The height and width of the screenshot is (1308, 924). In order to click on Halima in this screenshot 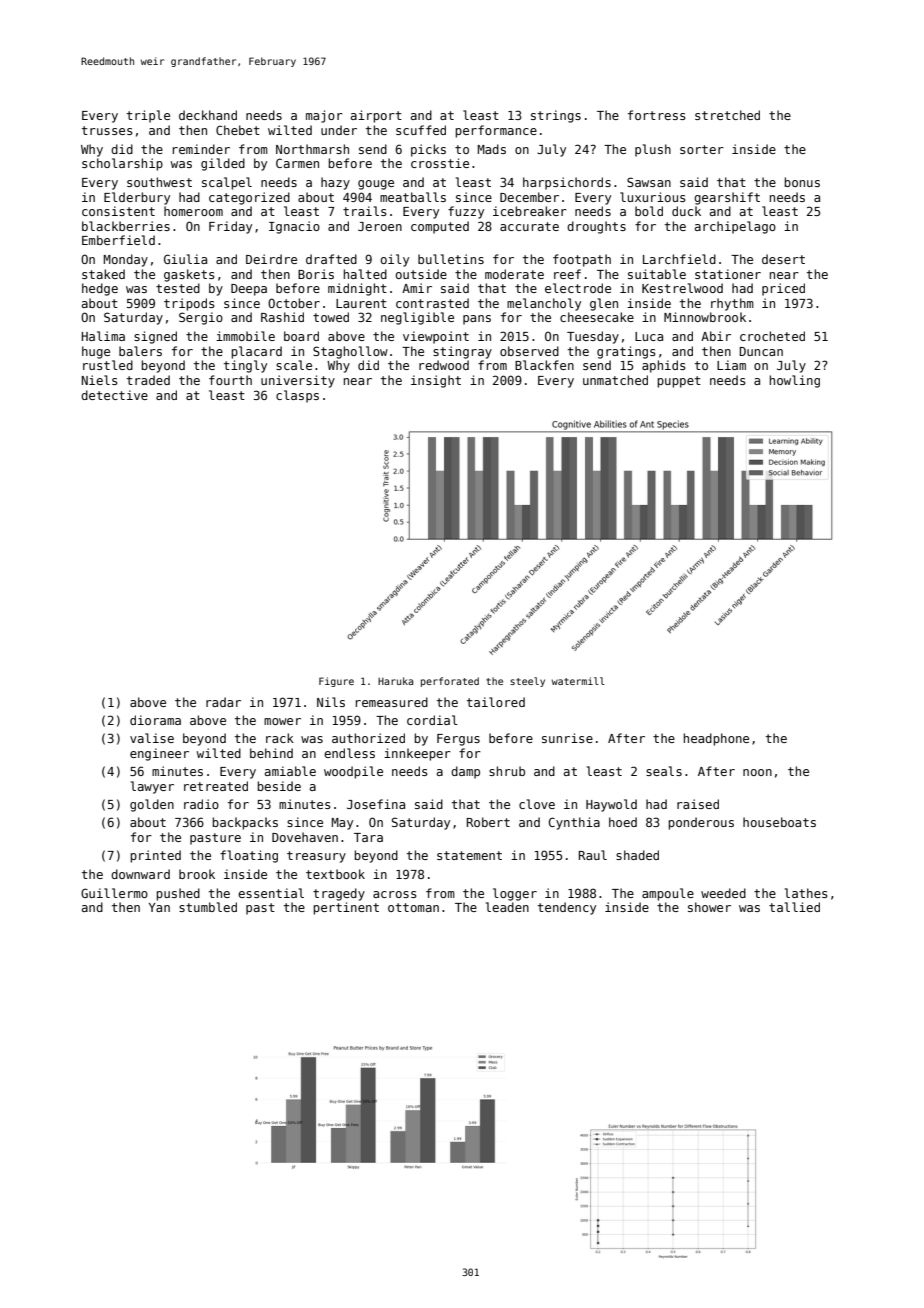, I will do `click(103, 336)`.
